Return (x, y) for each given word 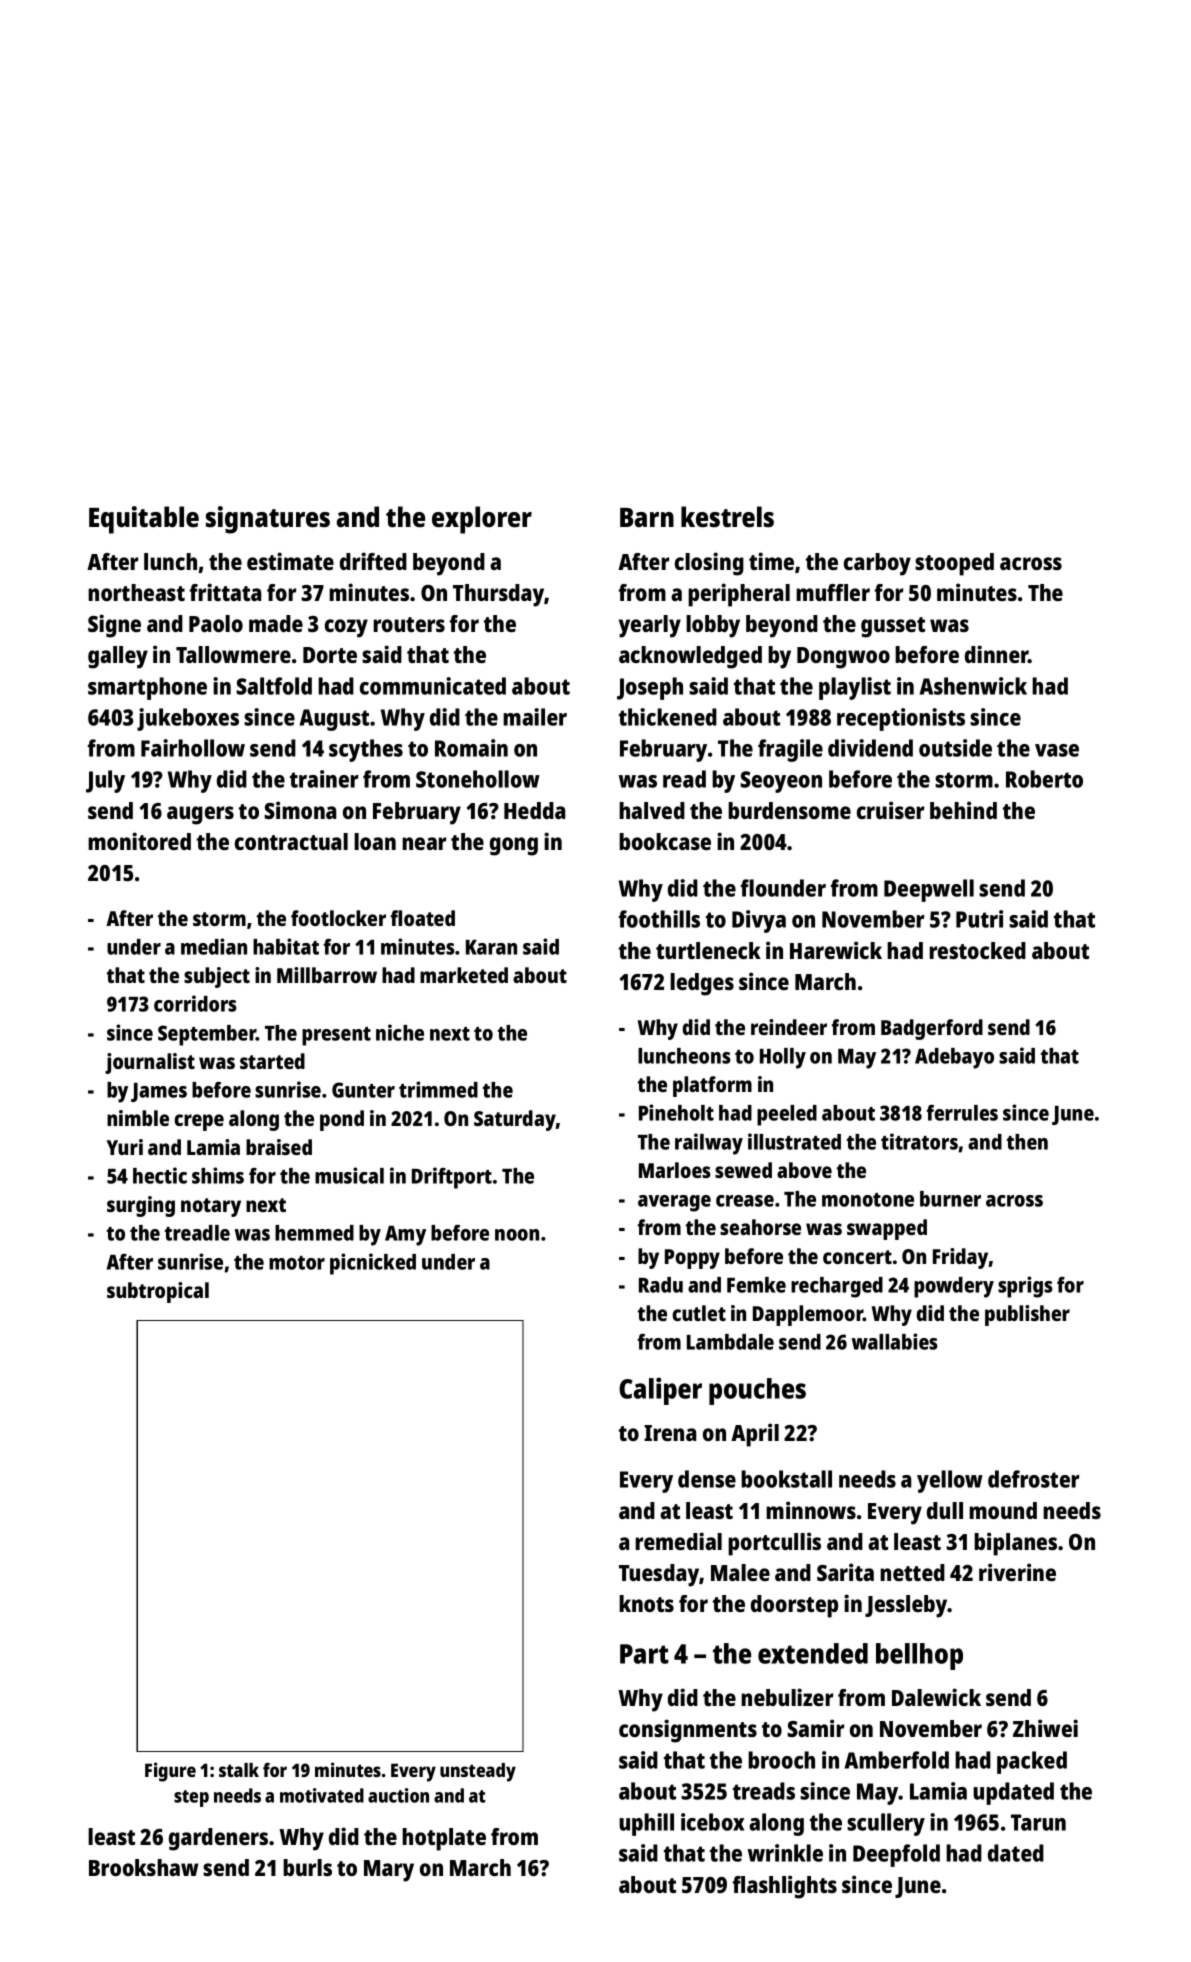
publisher (1027, 1315)
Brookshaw (144, 1867)
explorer (482, 520)
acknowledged (690, 657)
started (272, 1061)
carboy (877, 564)
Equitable (144, 520)
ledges (702, 984)
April (755, 1435)
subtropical (158, 1292)
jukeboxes (188, 719)
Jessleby (906, 1606)
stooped (954, 564)
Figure (170, 1772)
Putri (979, 919)
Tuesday (659, 1575)
